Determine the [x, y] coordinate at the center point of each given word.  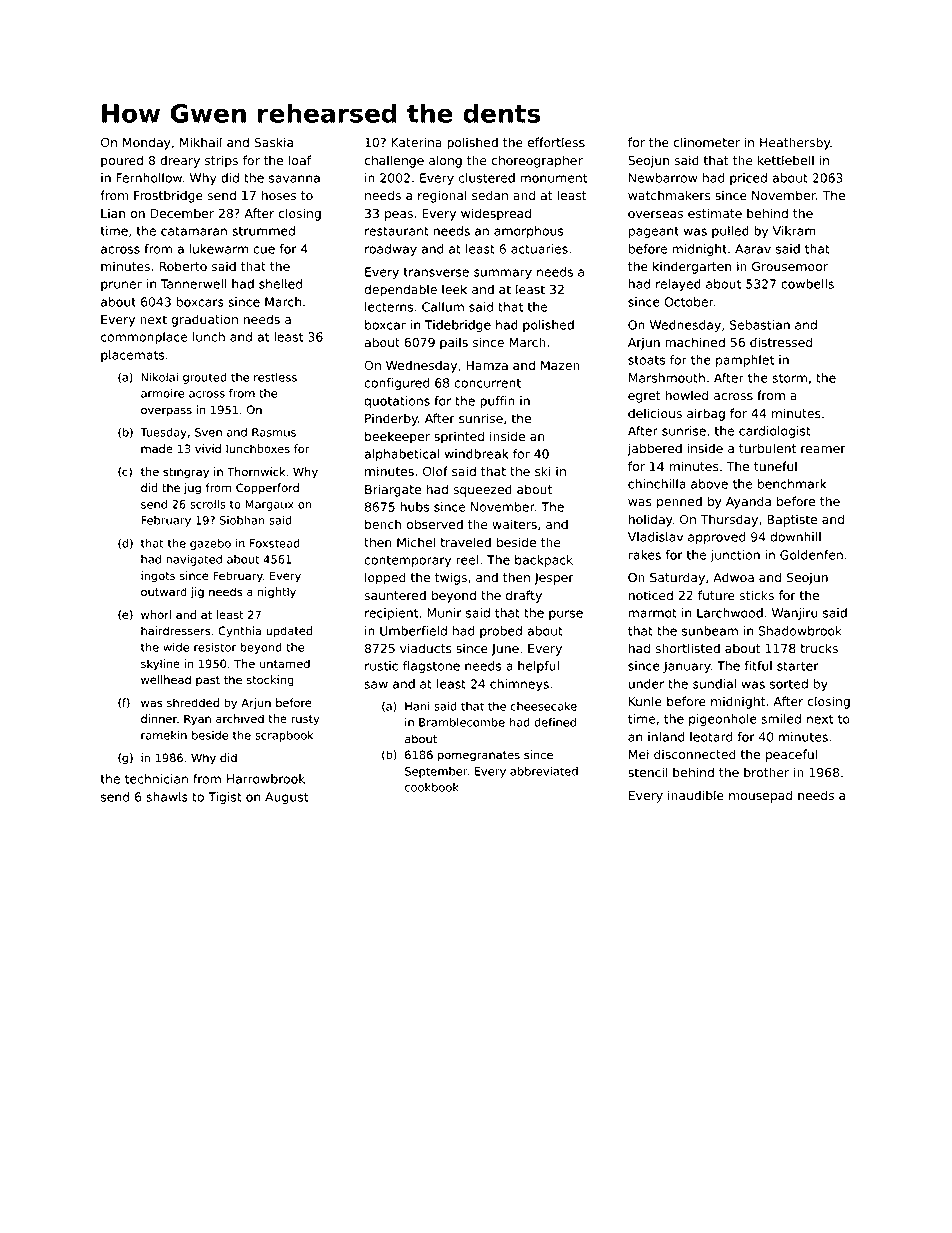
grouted [205, 378]
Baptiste [792, 520]
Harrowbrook [266, 779]
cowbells [807, 284]
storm [789, 378]
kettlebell [786, 160]
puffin [497, 402]
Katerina [416, 142]
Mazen [560, 365]
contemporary [407, 561]
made [157, 448]
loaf [300, 160]
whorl [156, 614]
